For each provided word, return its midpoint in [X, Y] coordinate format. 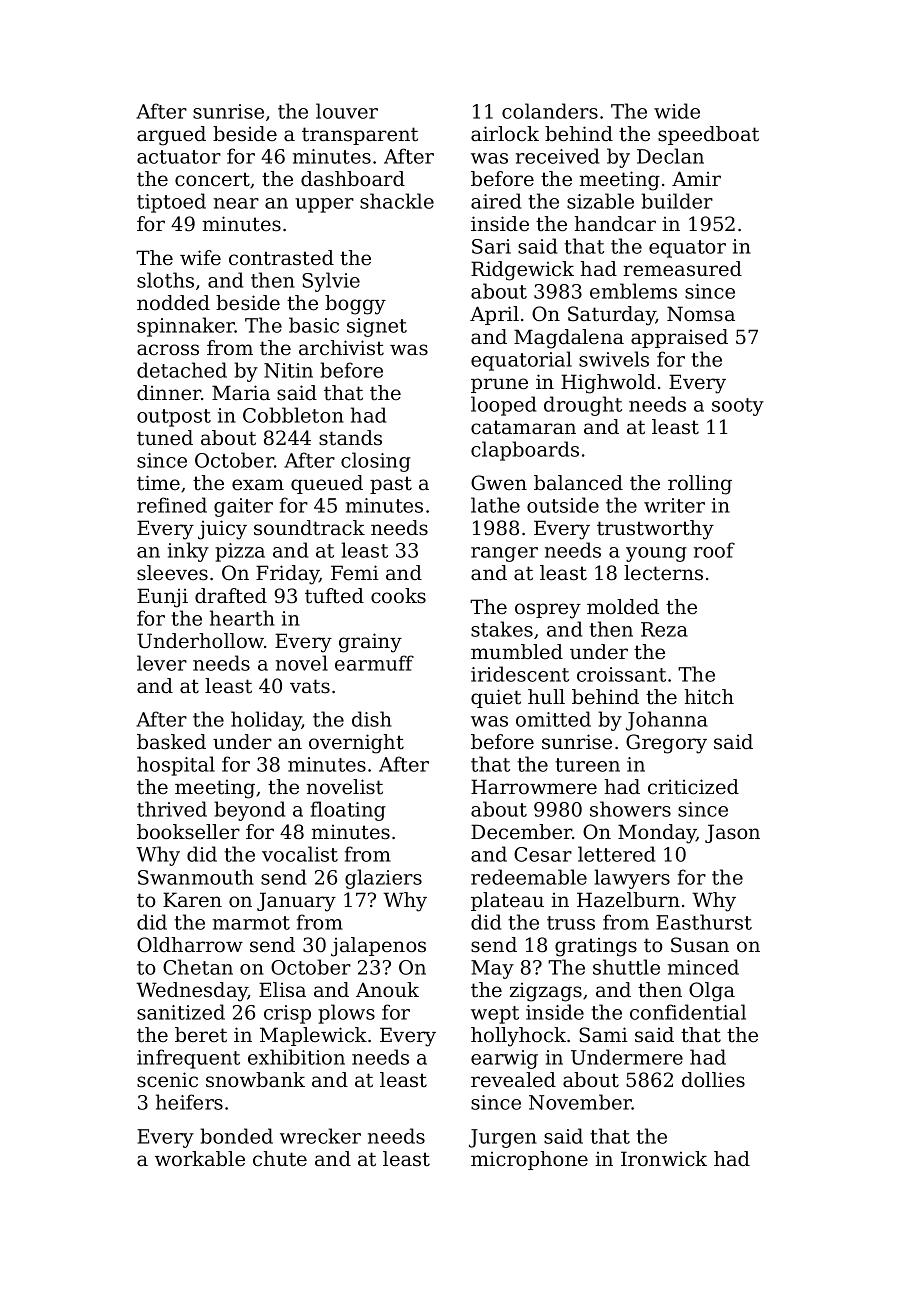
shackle [397, 201]
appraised [679, 338]
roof [714, 550]
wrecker [320, 1136]
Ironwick [664, 1159]
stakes [502, 629]
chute [280, 1159]
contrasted [281, 258]
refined [172, 505]
